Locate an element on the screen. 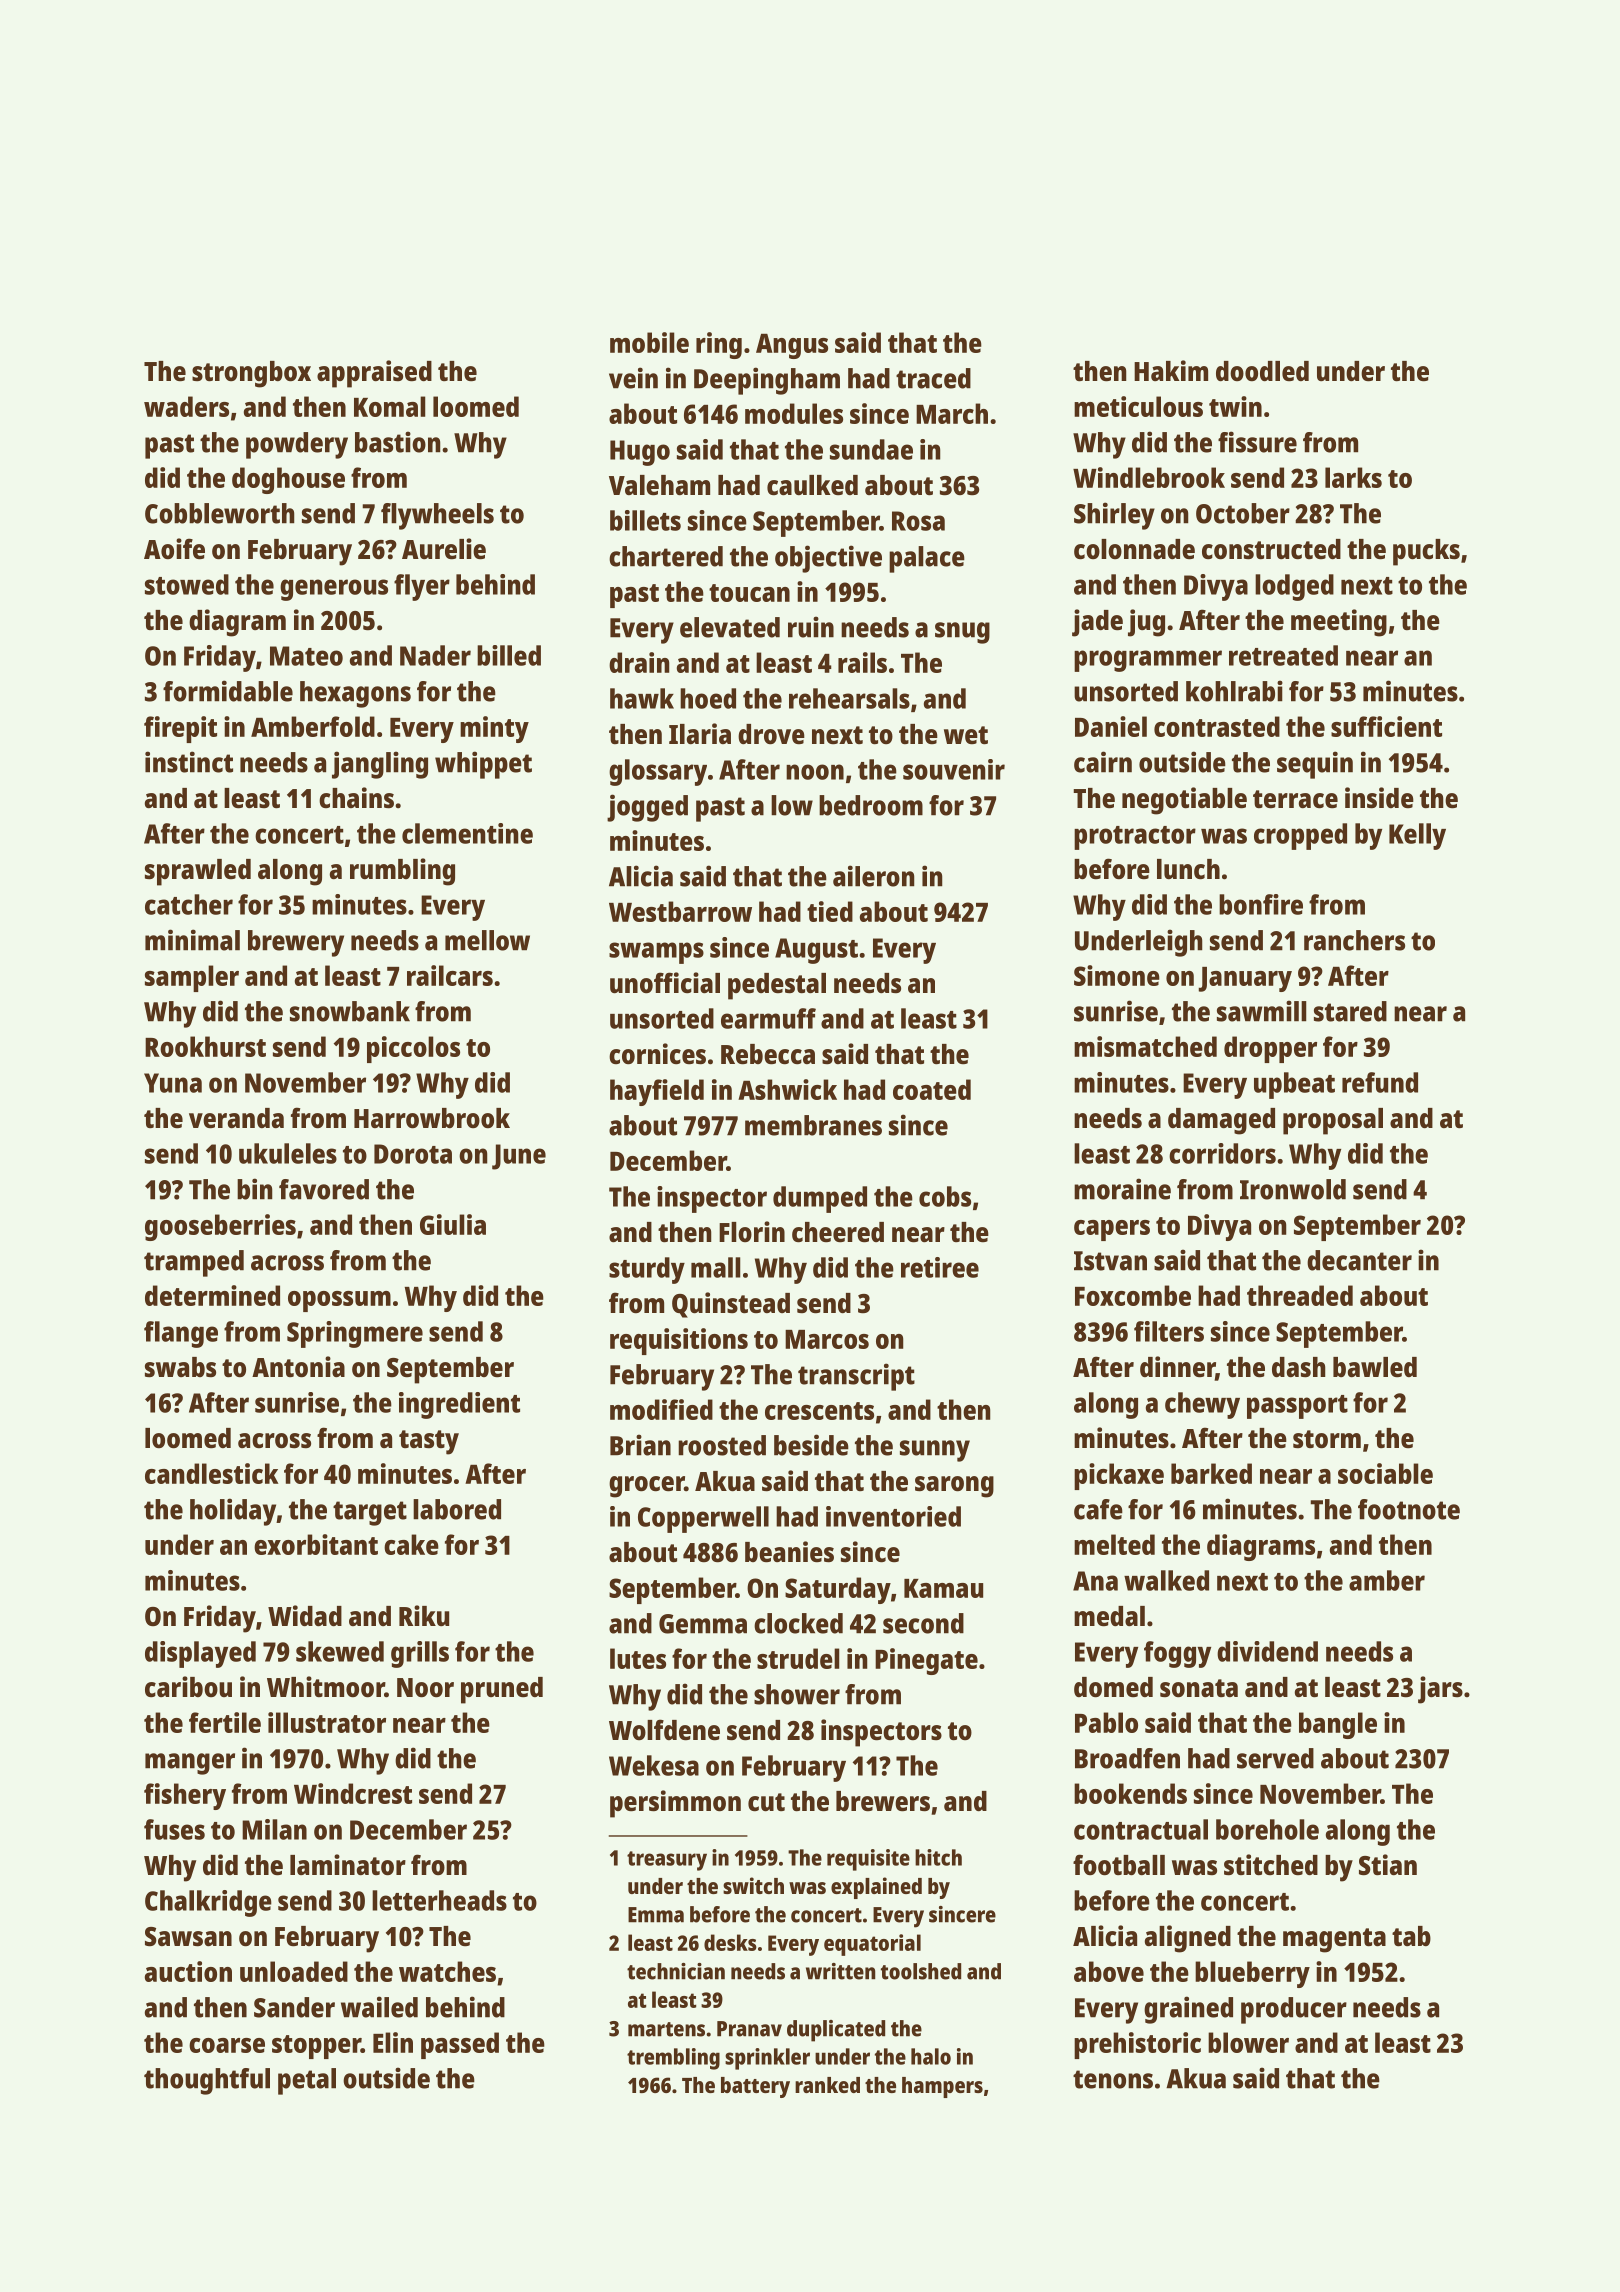 This screenshot has height=2292, width=1620. Wekesa is located at coordinates (654, 1765).
